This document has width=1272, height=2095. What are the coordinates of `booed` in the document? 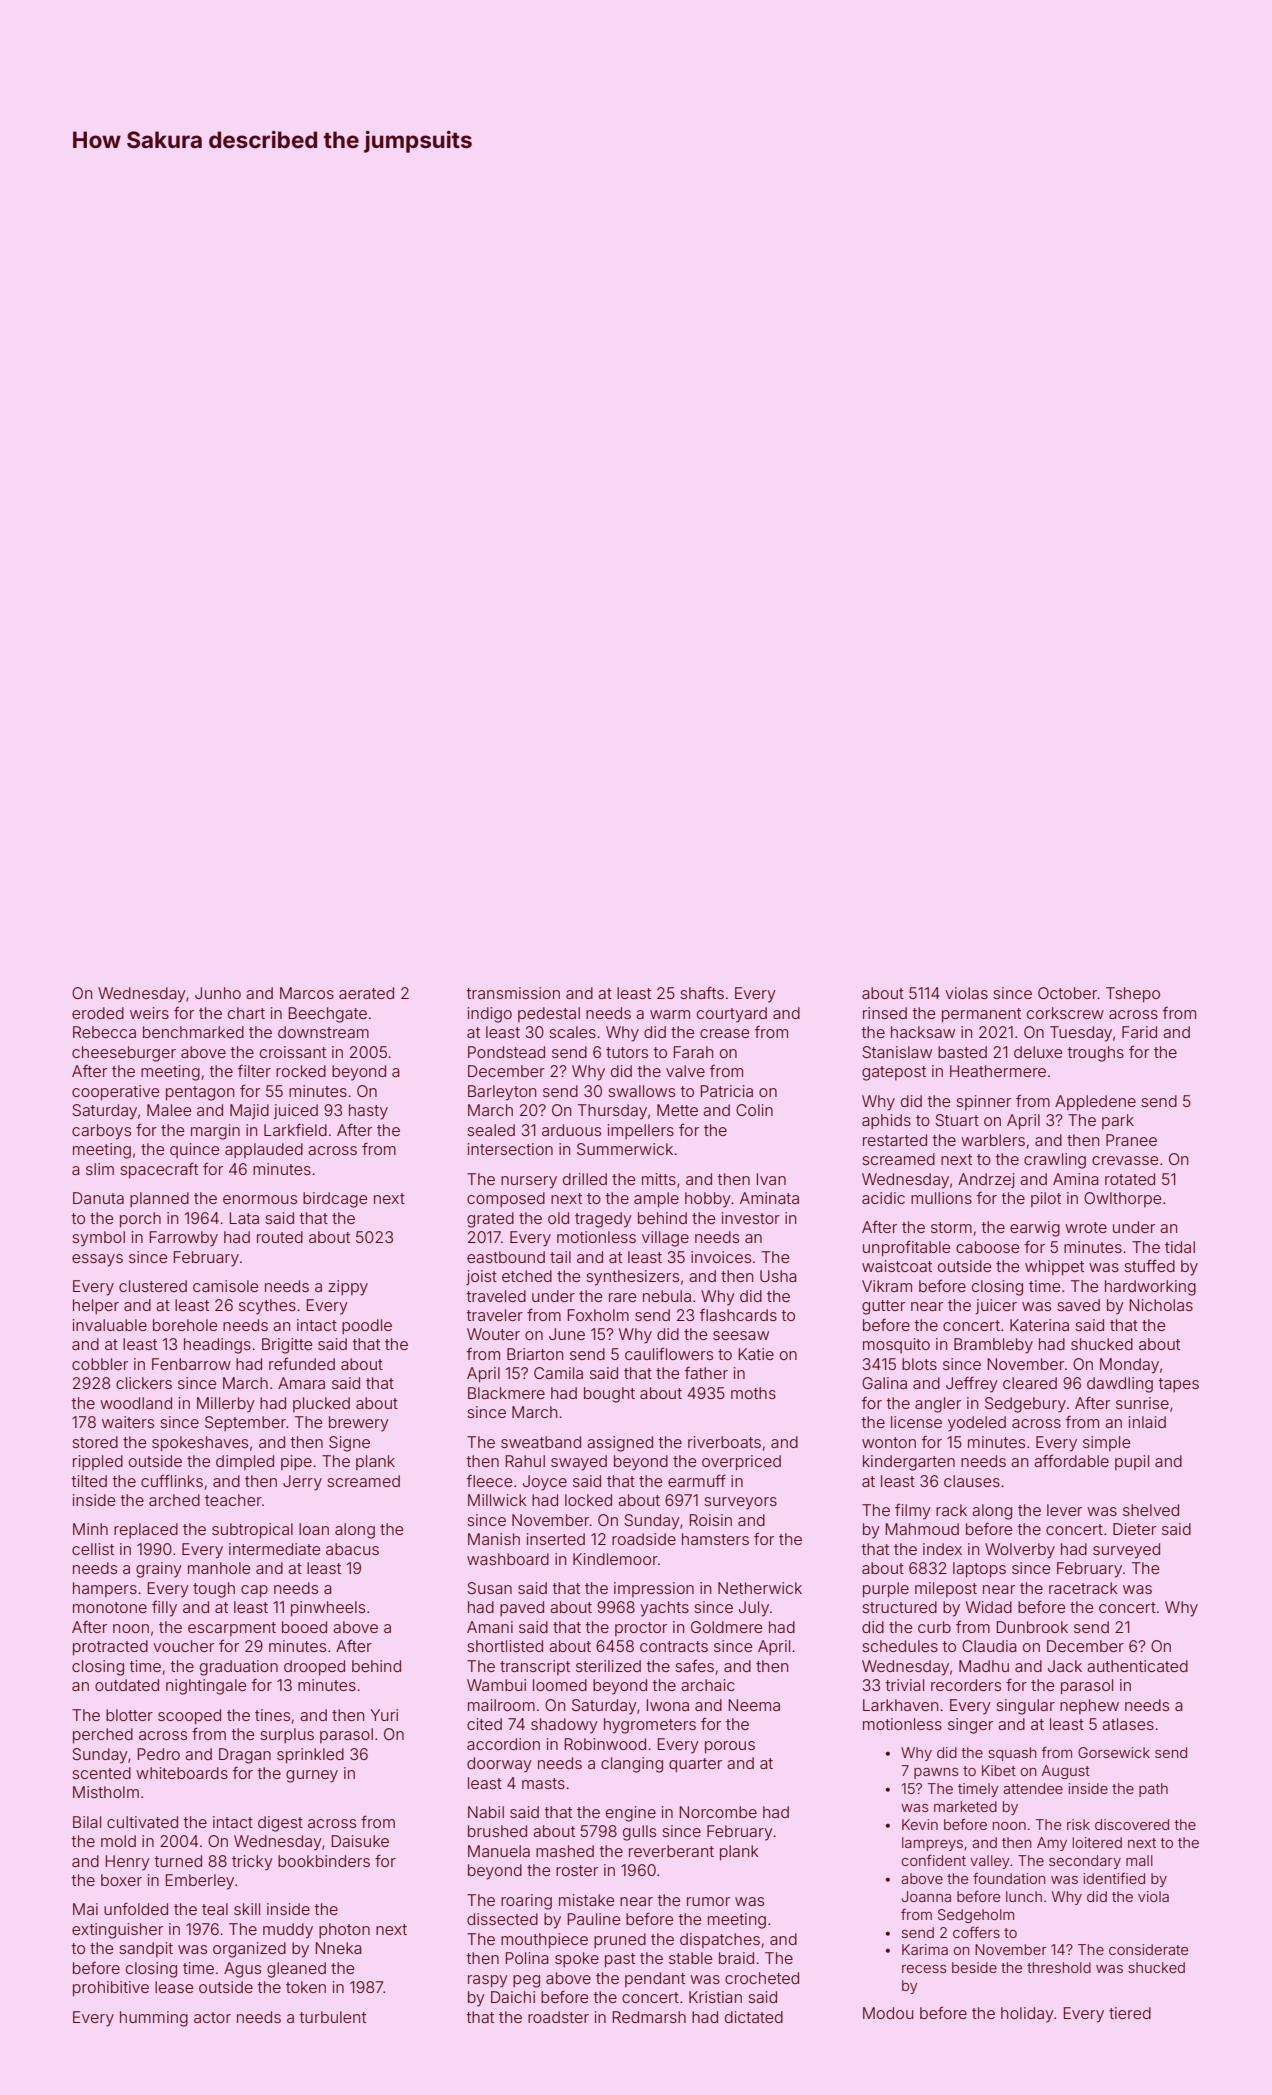 It's located at (304, 1627).
